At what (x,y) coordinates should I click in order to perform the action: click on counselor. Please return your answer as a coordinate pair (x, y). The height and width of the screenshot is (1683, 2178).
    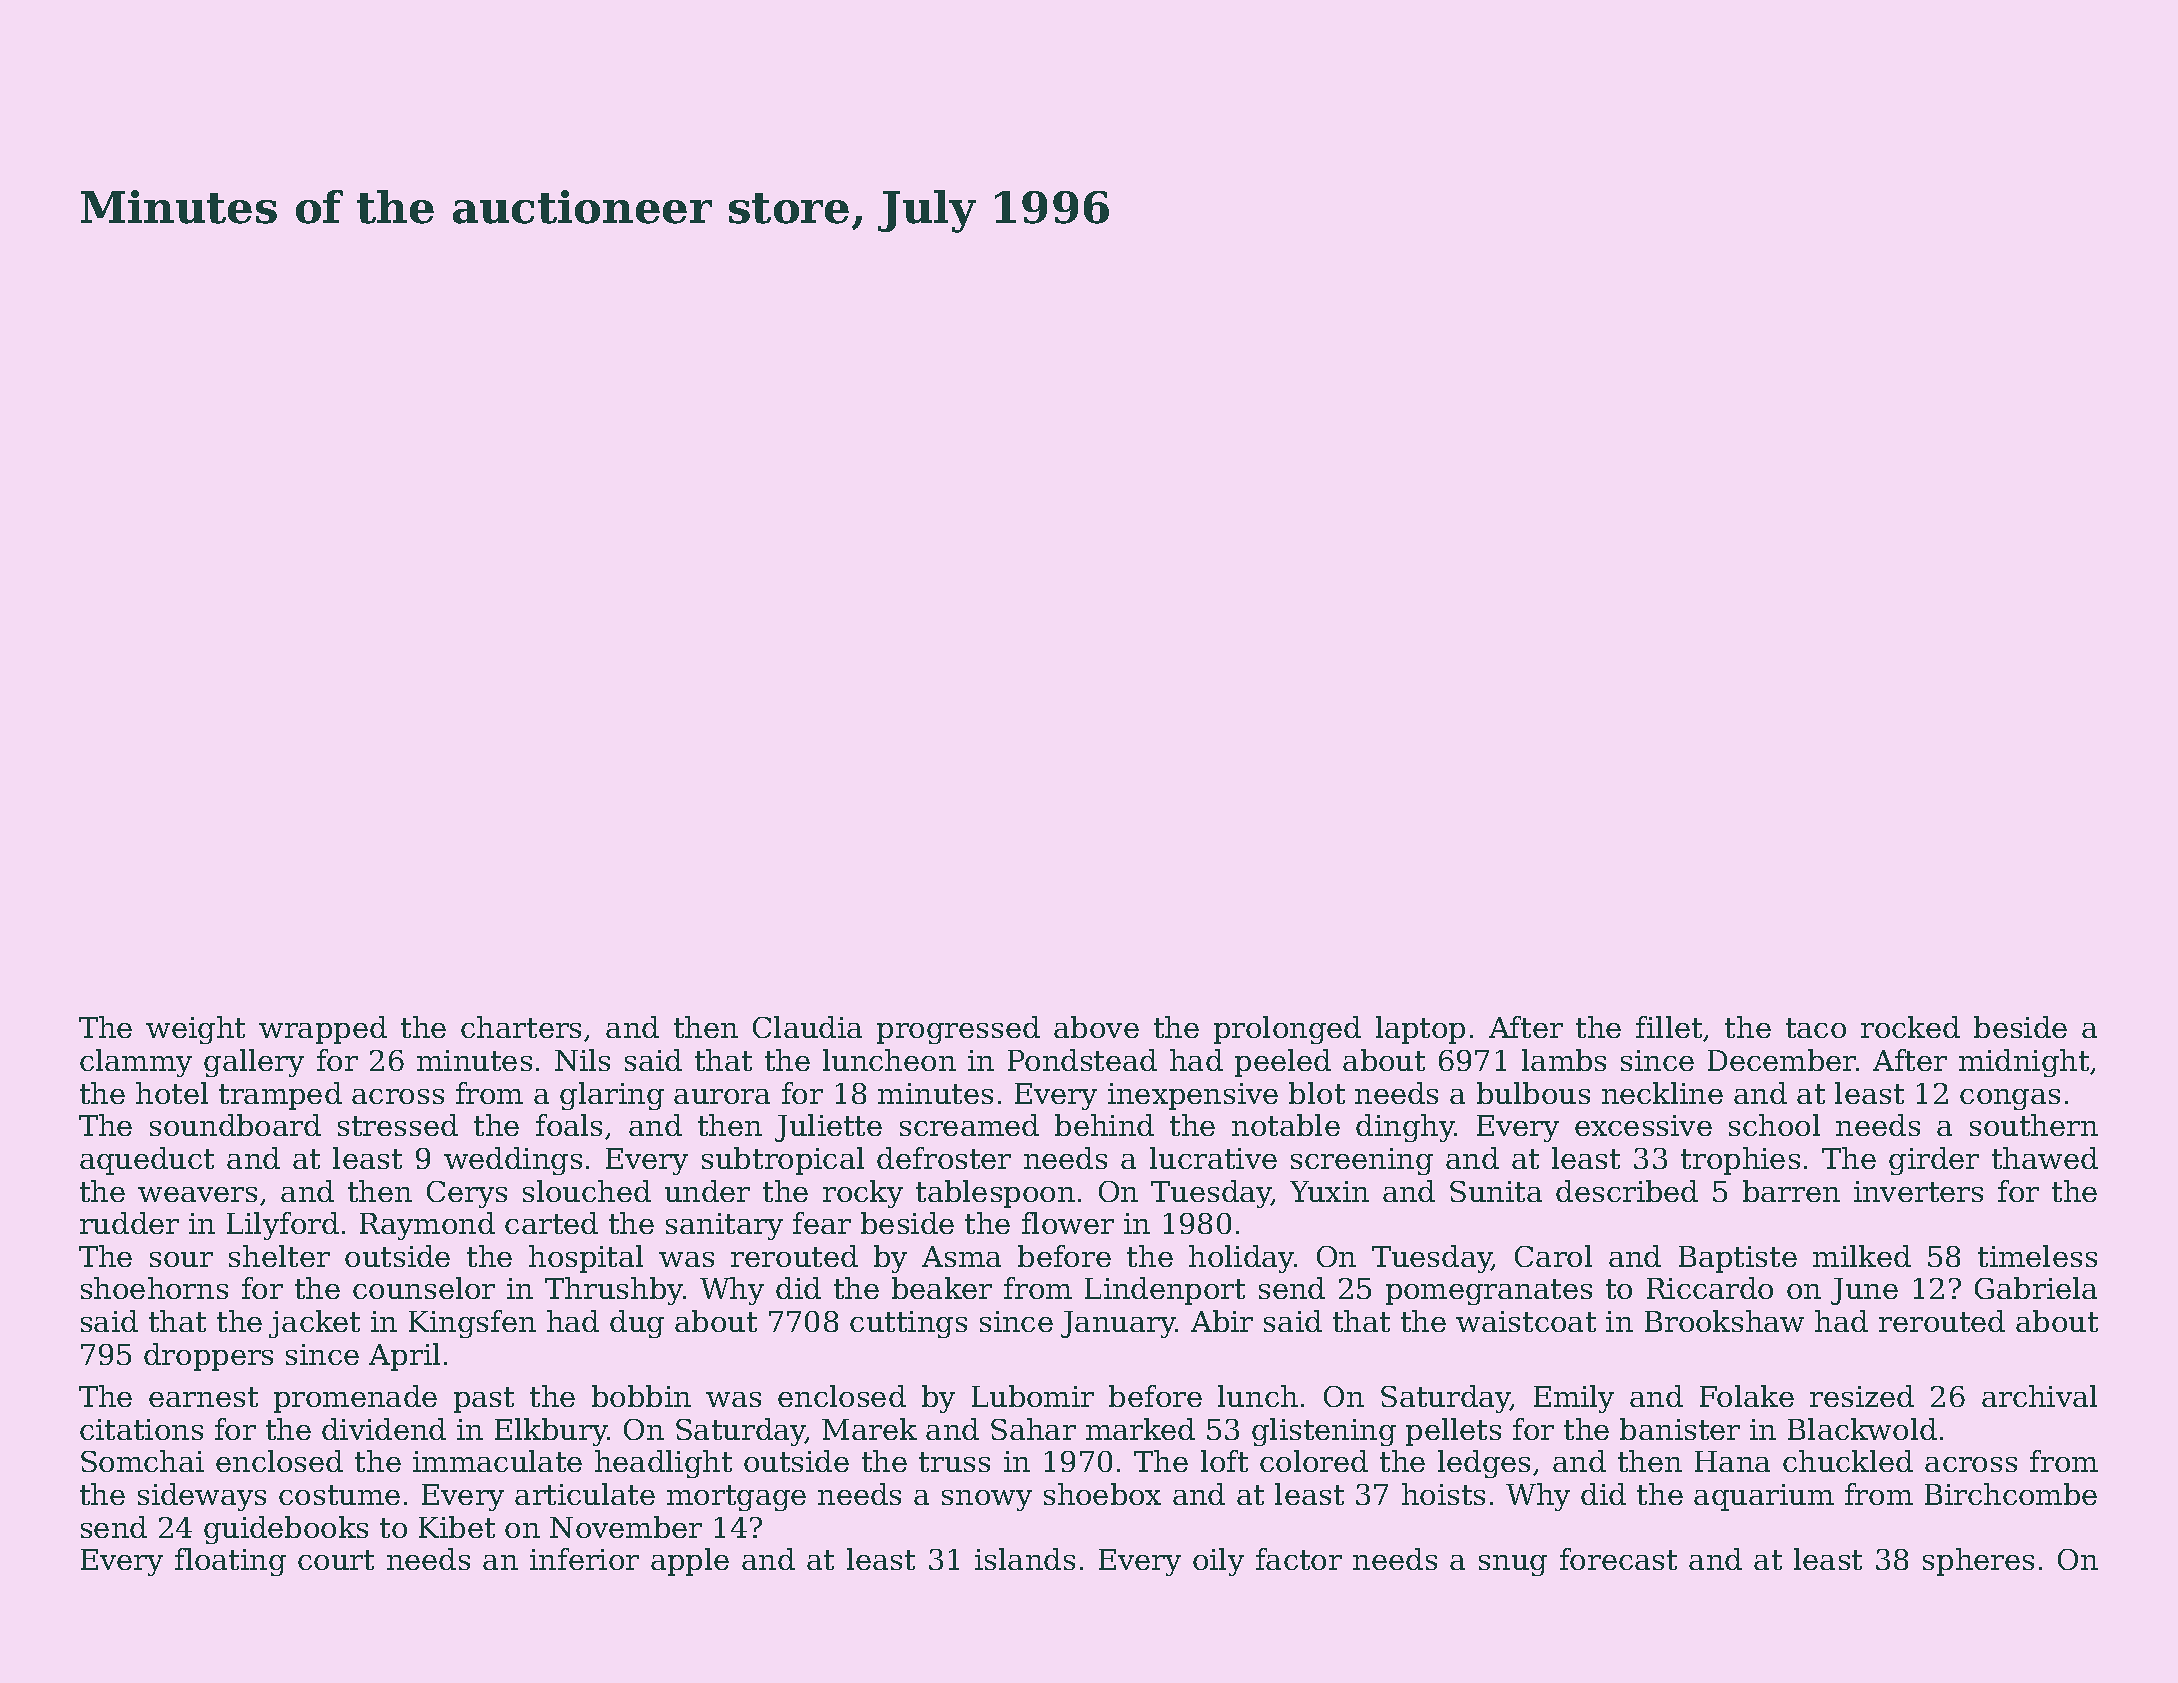
    Looking at the image, I should click on (424, 1288).
